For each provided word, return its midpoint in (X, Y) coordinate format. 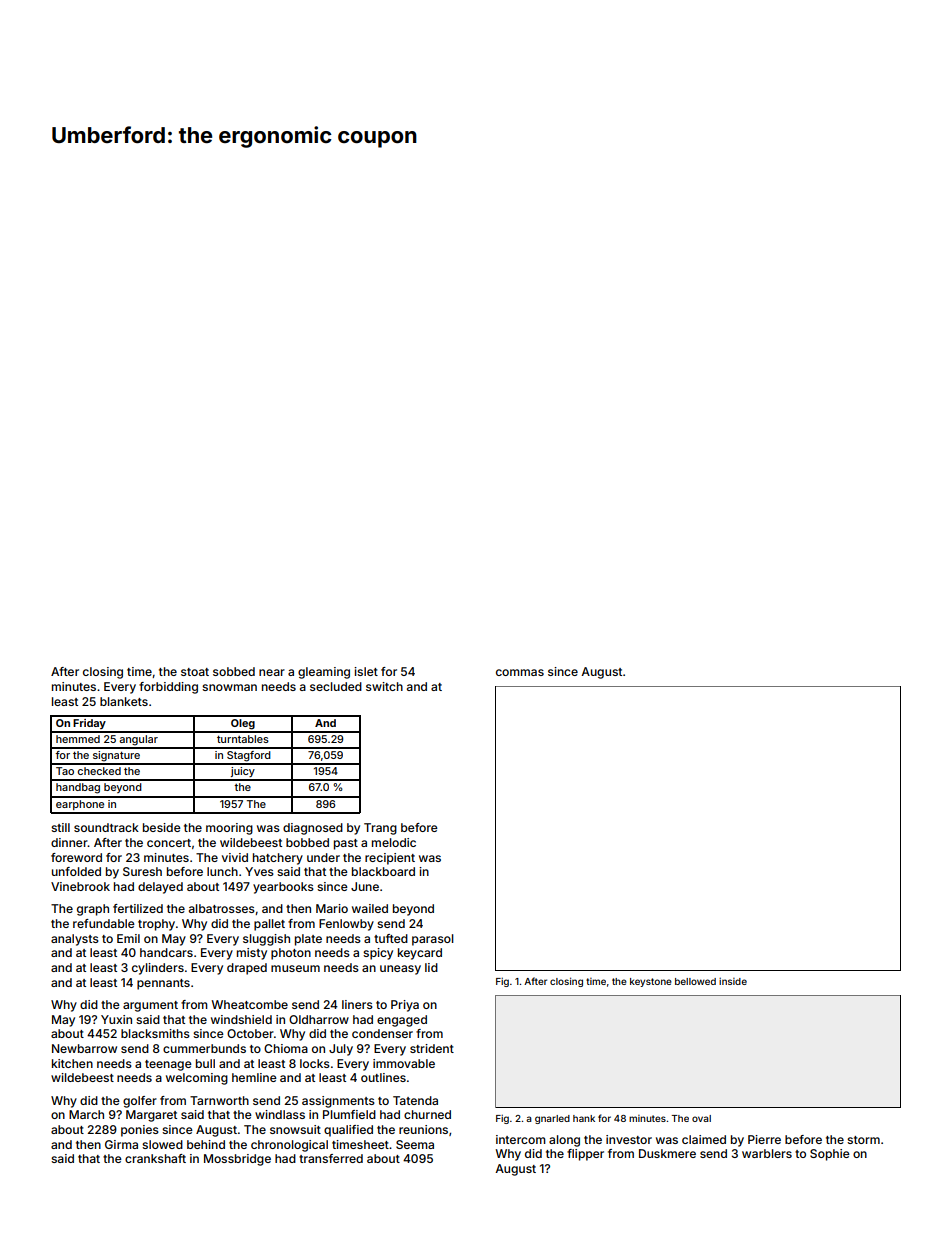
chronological (289, 1146)
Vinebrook (80, 886)
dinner (69, 842)
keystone (651, 982)
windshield (241, 1019)
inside (733, 981)
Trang (380, 829)
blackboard (383, 871)
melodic (394, 842)
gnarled (552, 1119)
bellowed (695, 981)
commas (520, 672)
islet (366, 671)
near (272, 672)
